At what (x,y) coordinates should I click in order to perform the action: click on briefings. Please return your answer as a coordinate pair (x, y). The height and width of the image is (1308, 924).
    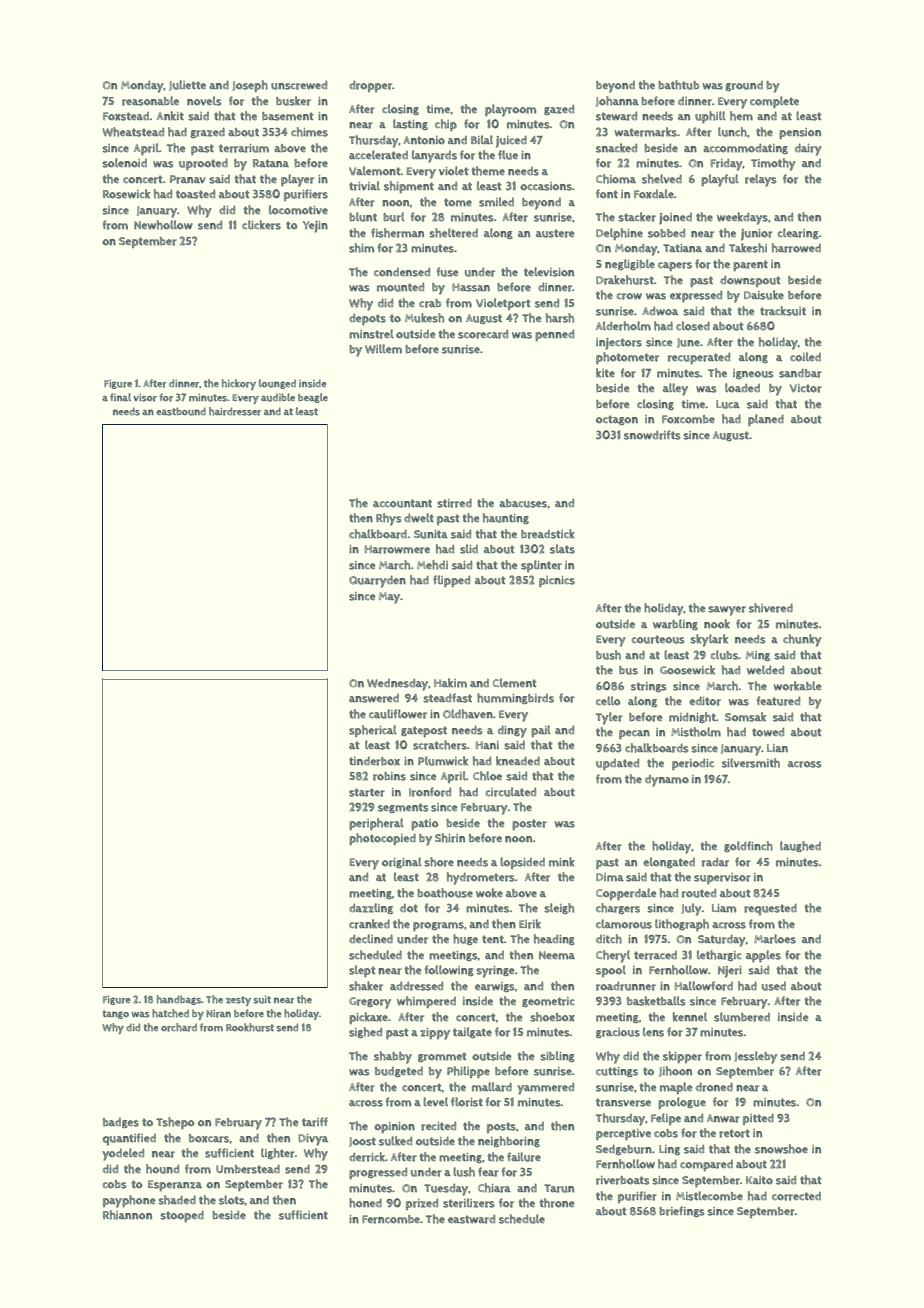
    Looking at the image, I should click on (682, 1211).
